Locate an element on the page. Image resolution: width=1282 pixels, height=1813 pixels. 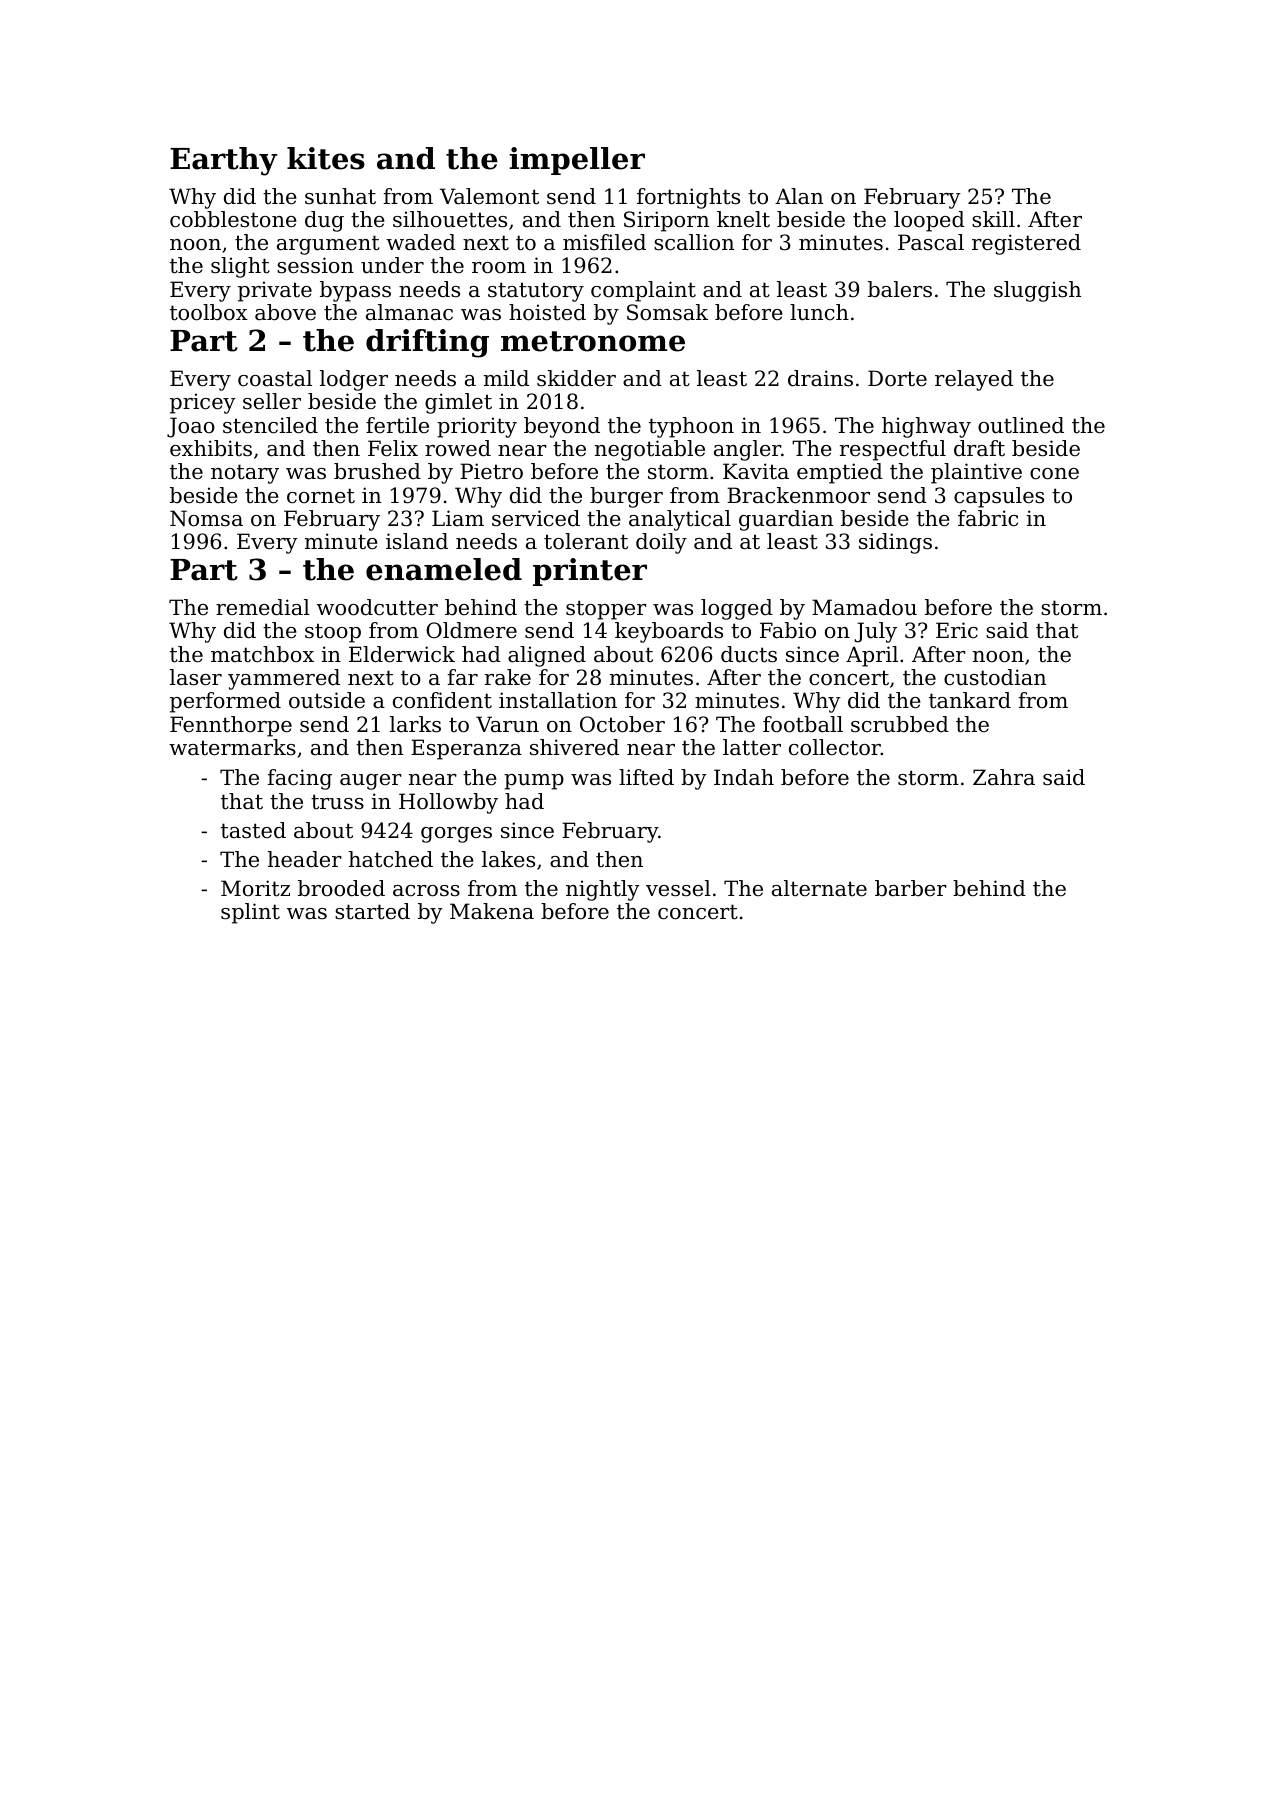
scallion is located at coordinates (694, 242).
